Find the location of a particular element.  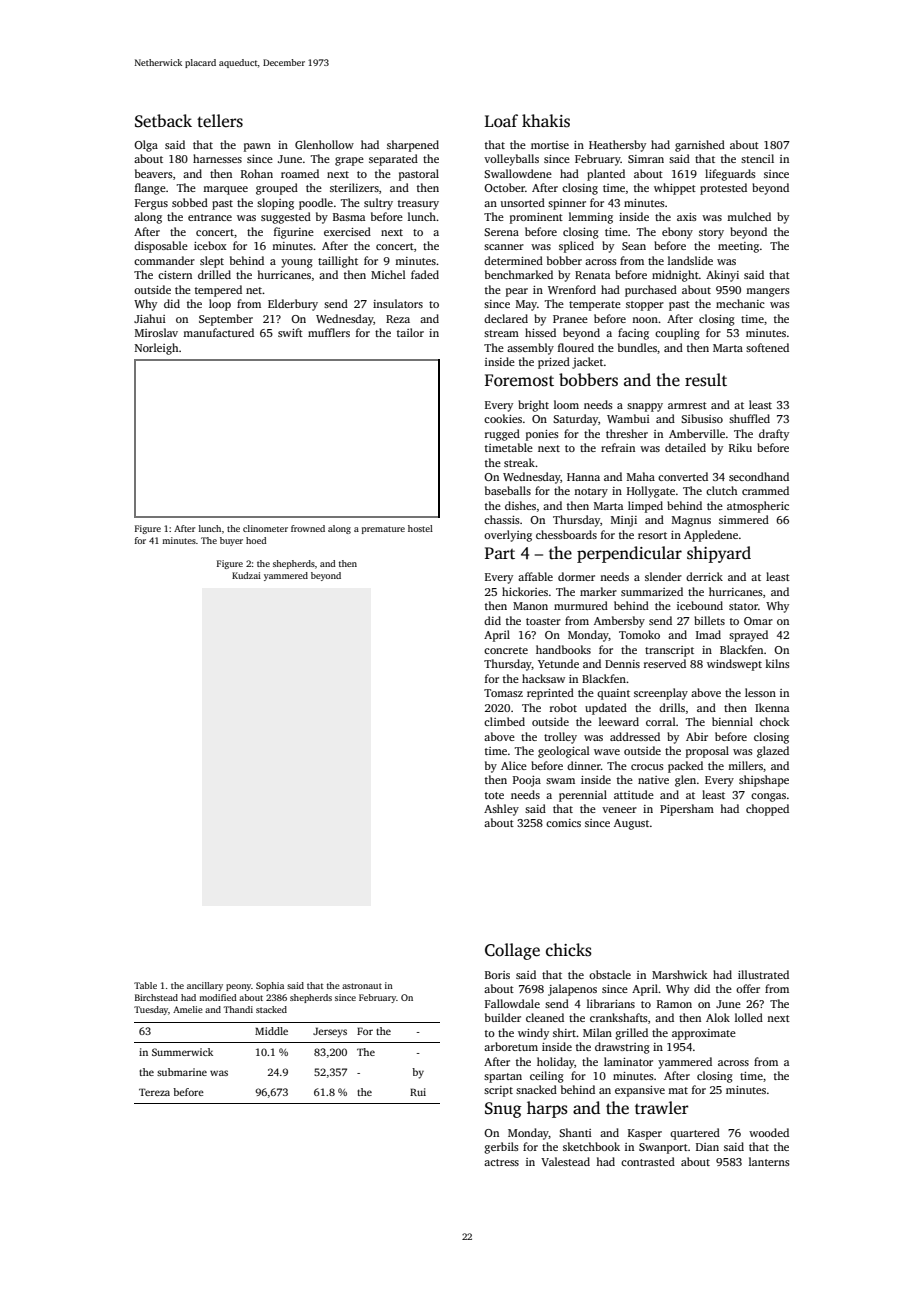

shuffled is located at coordinates (749, 418).
